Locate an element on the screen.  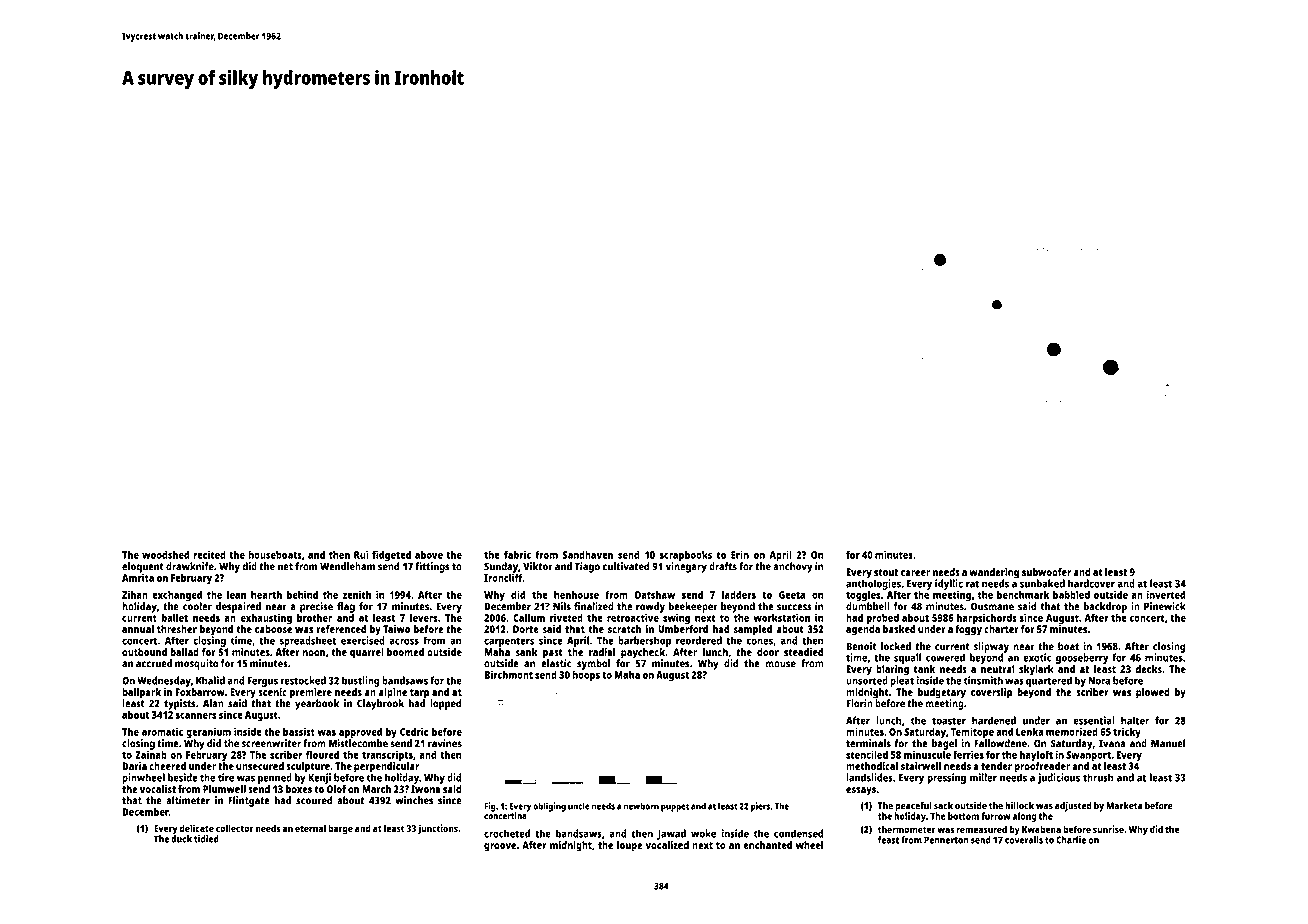
beside is located at coordinates (183, 777).
